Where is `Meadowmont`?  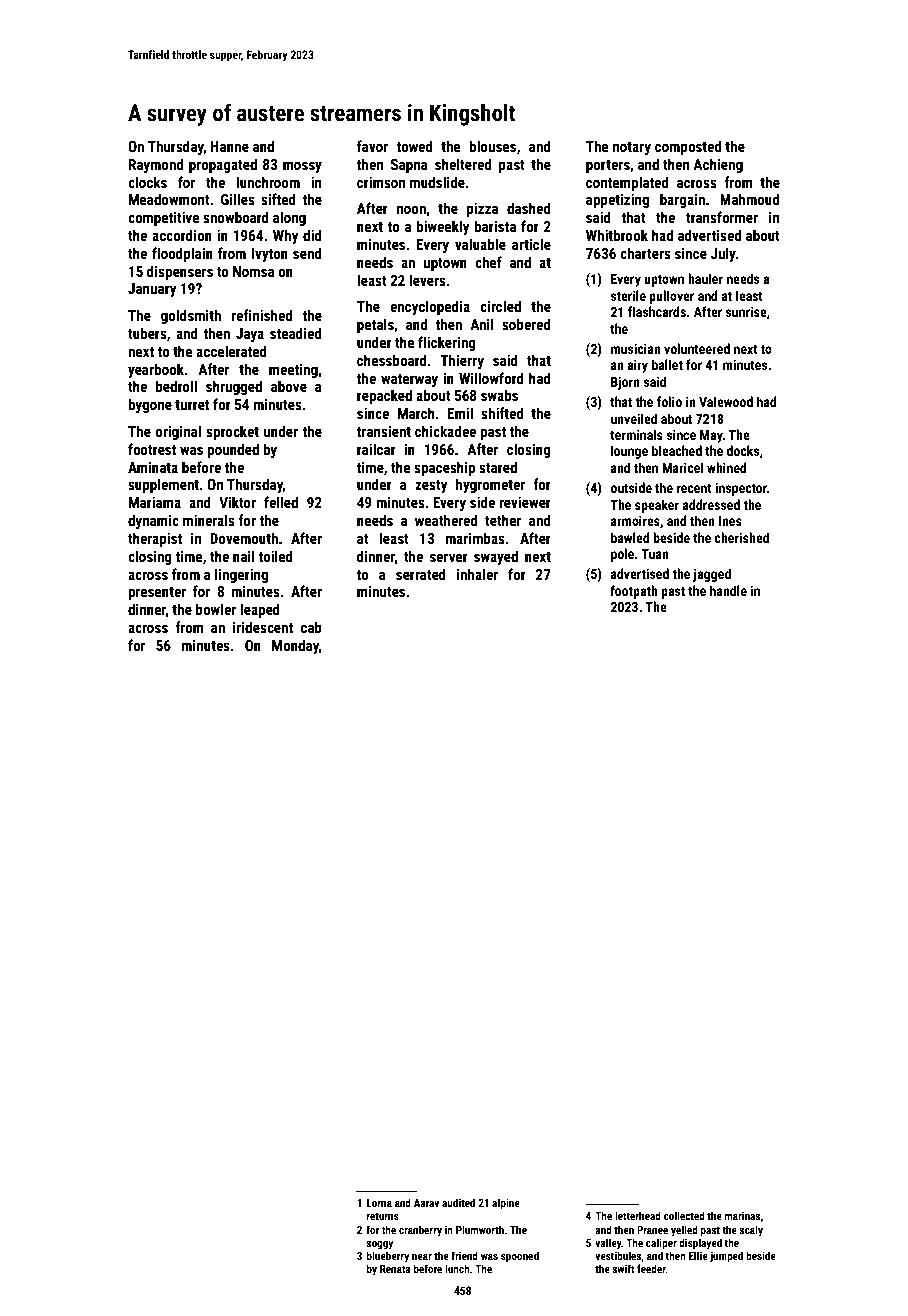 Meadowmont is located at coordinates (169, 199).
